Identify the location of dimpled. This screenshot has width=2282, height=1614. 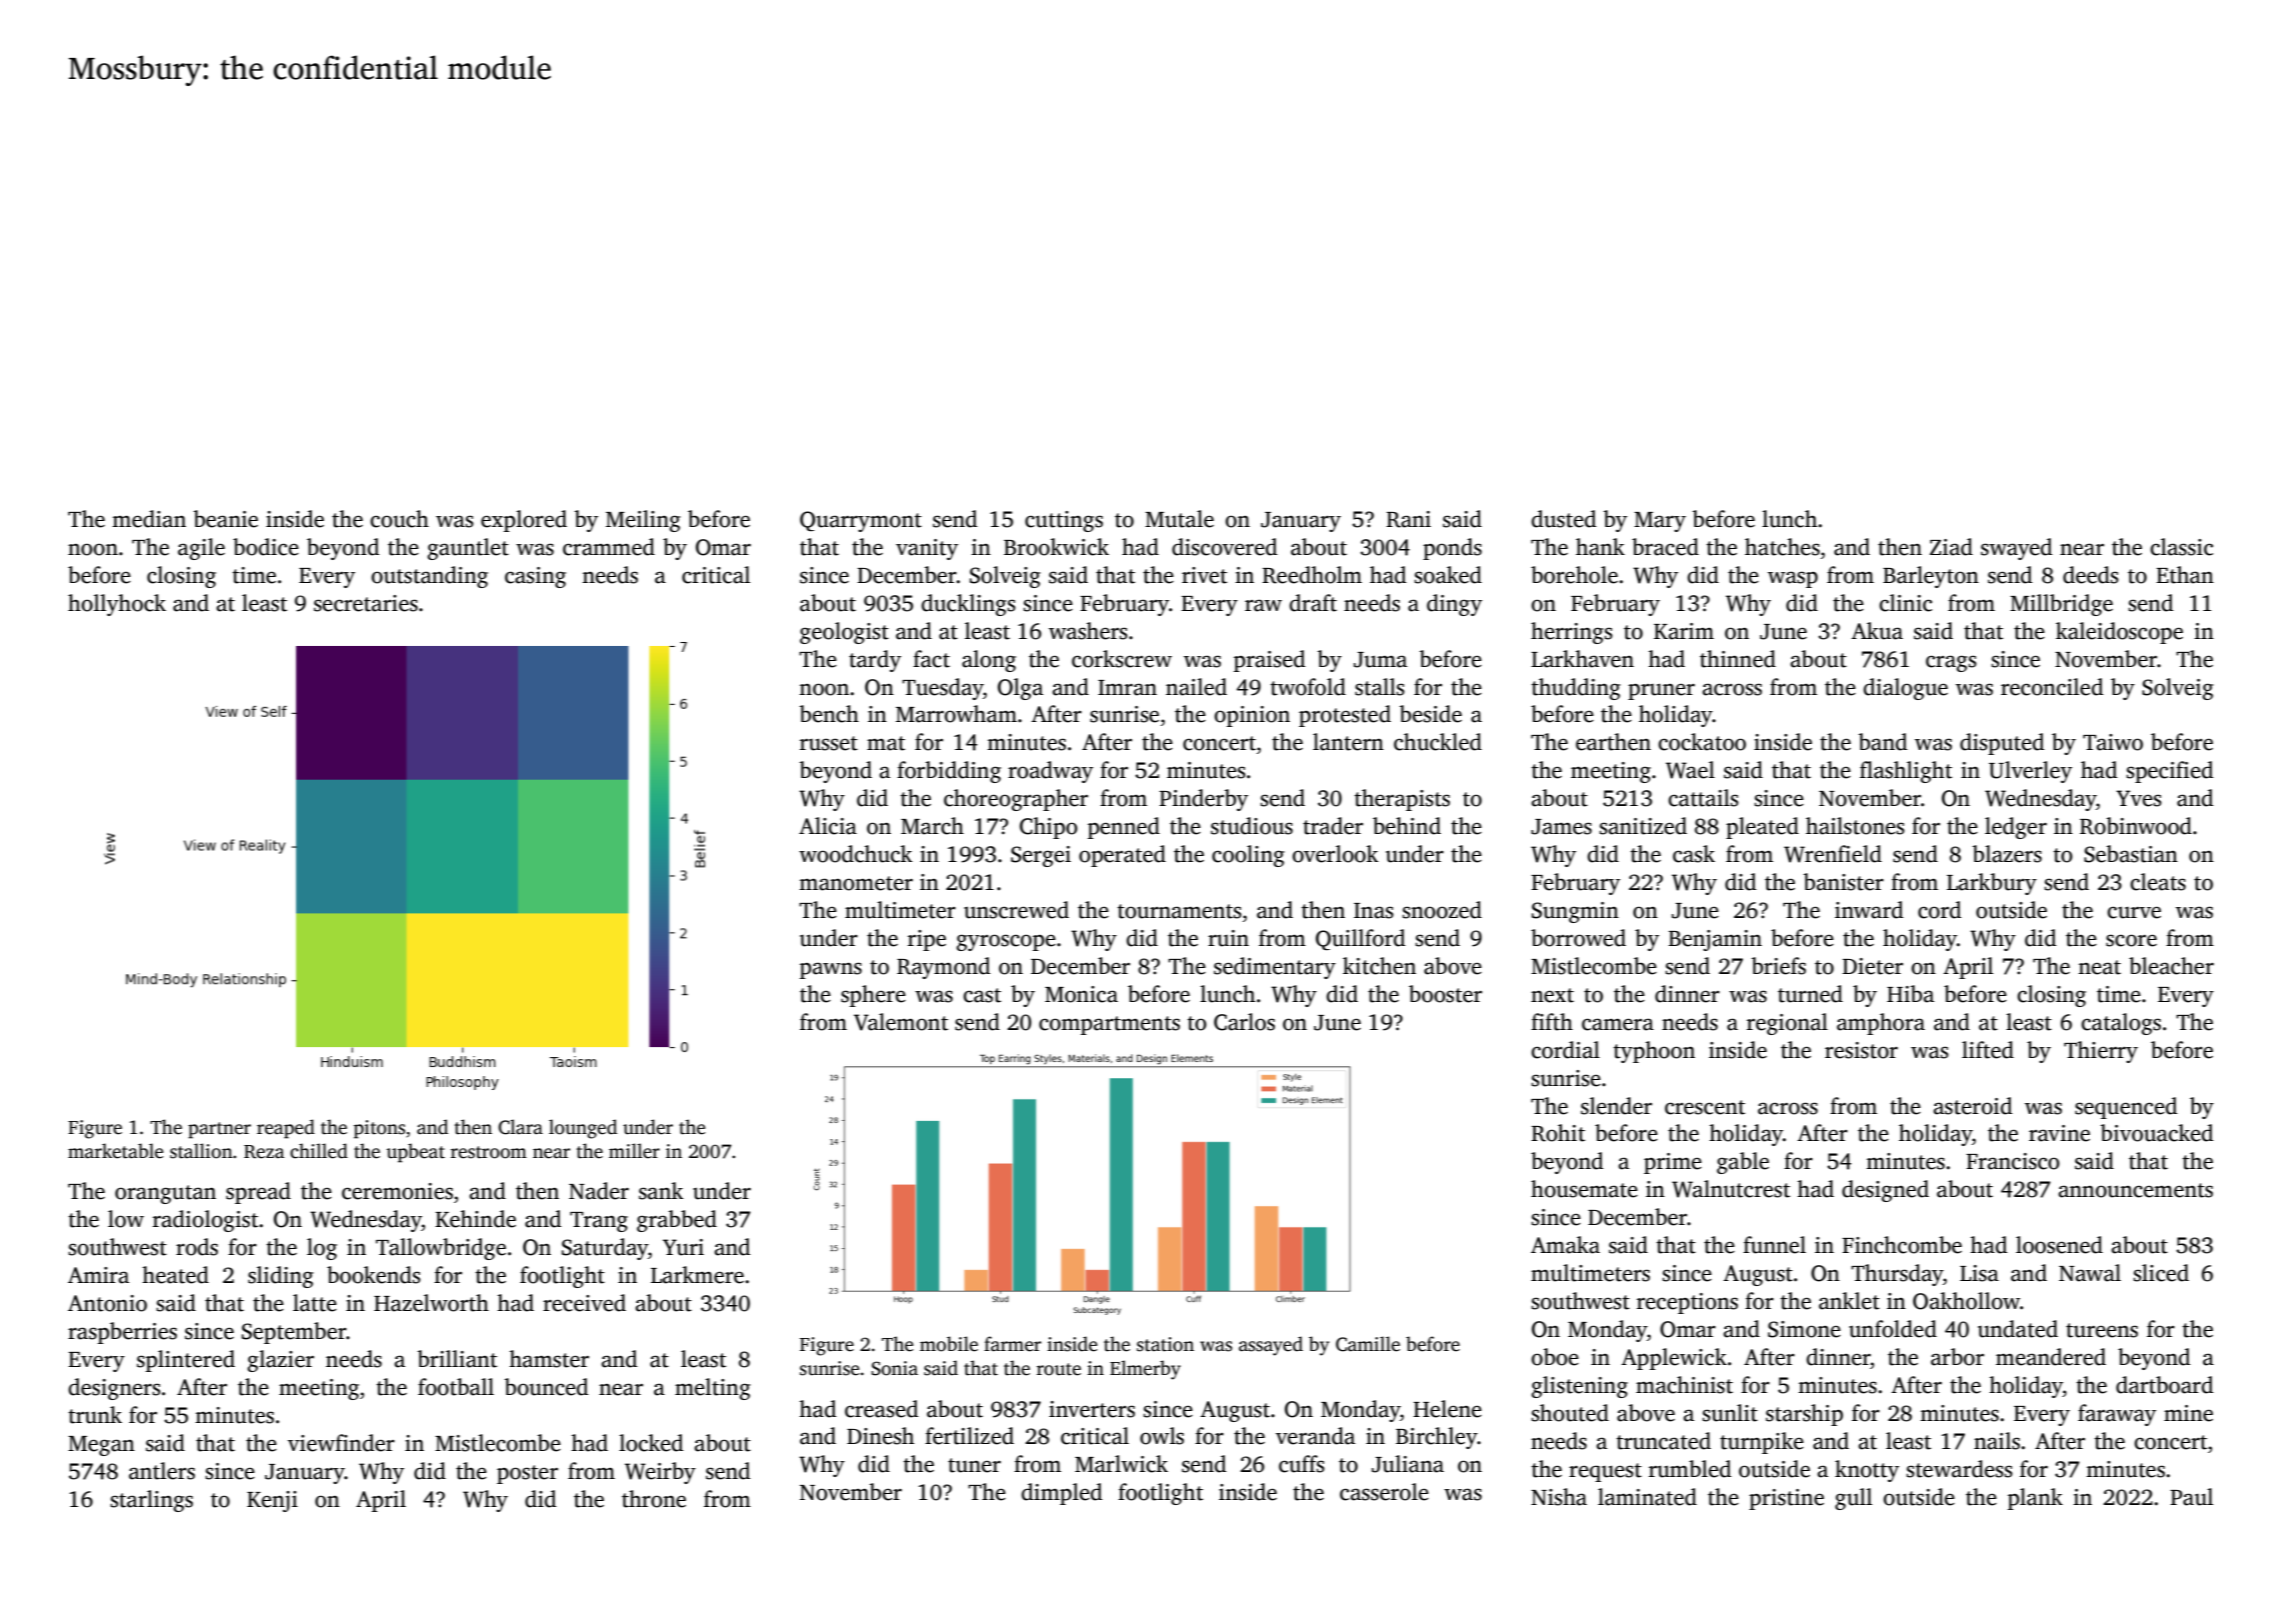
(1061, 1494).
